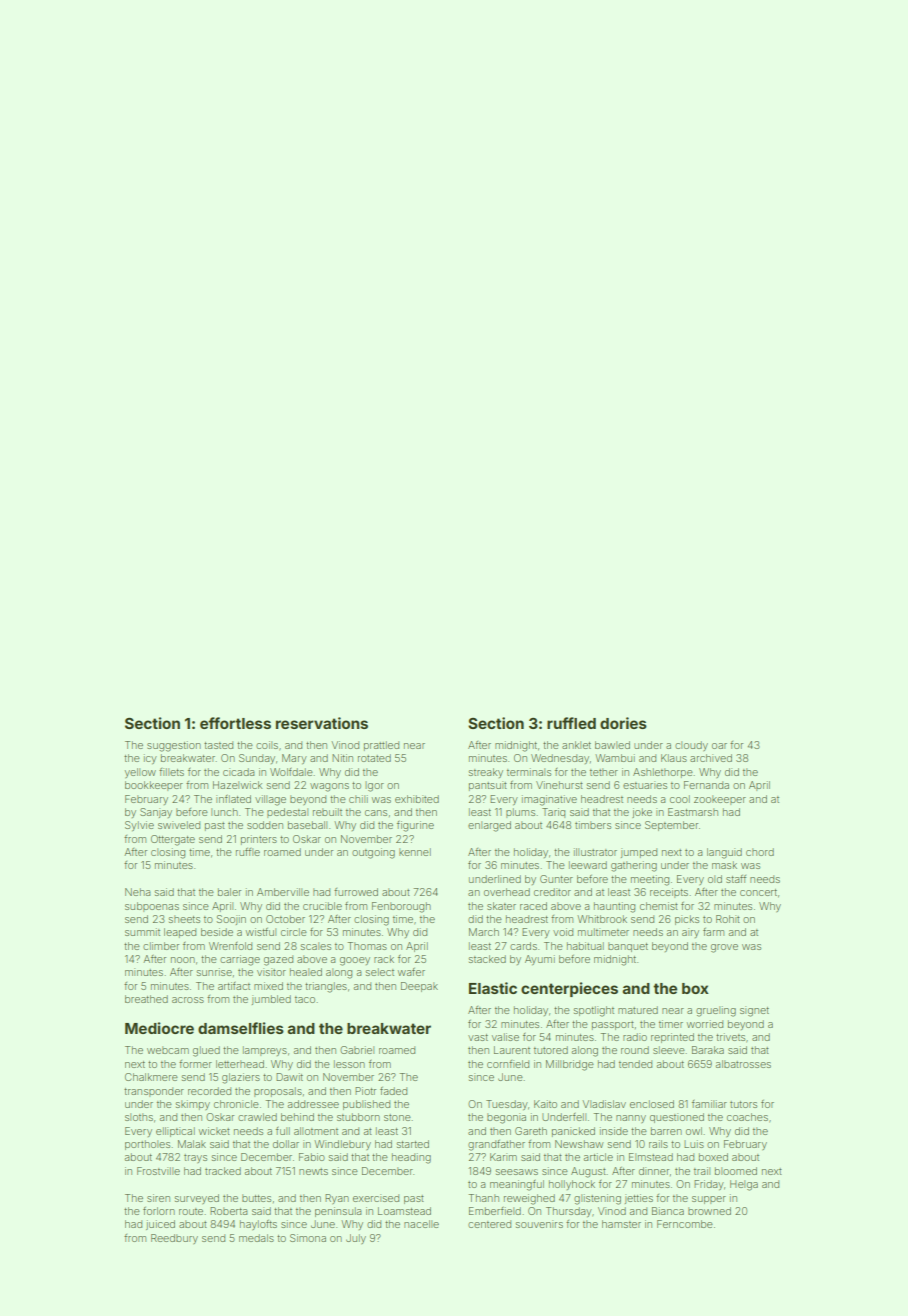 This page has height=1316, width=908. What do you see at coordinates (356, 1239) in the page?
I see `July` at bounding box center [356, 1239].
